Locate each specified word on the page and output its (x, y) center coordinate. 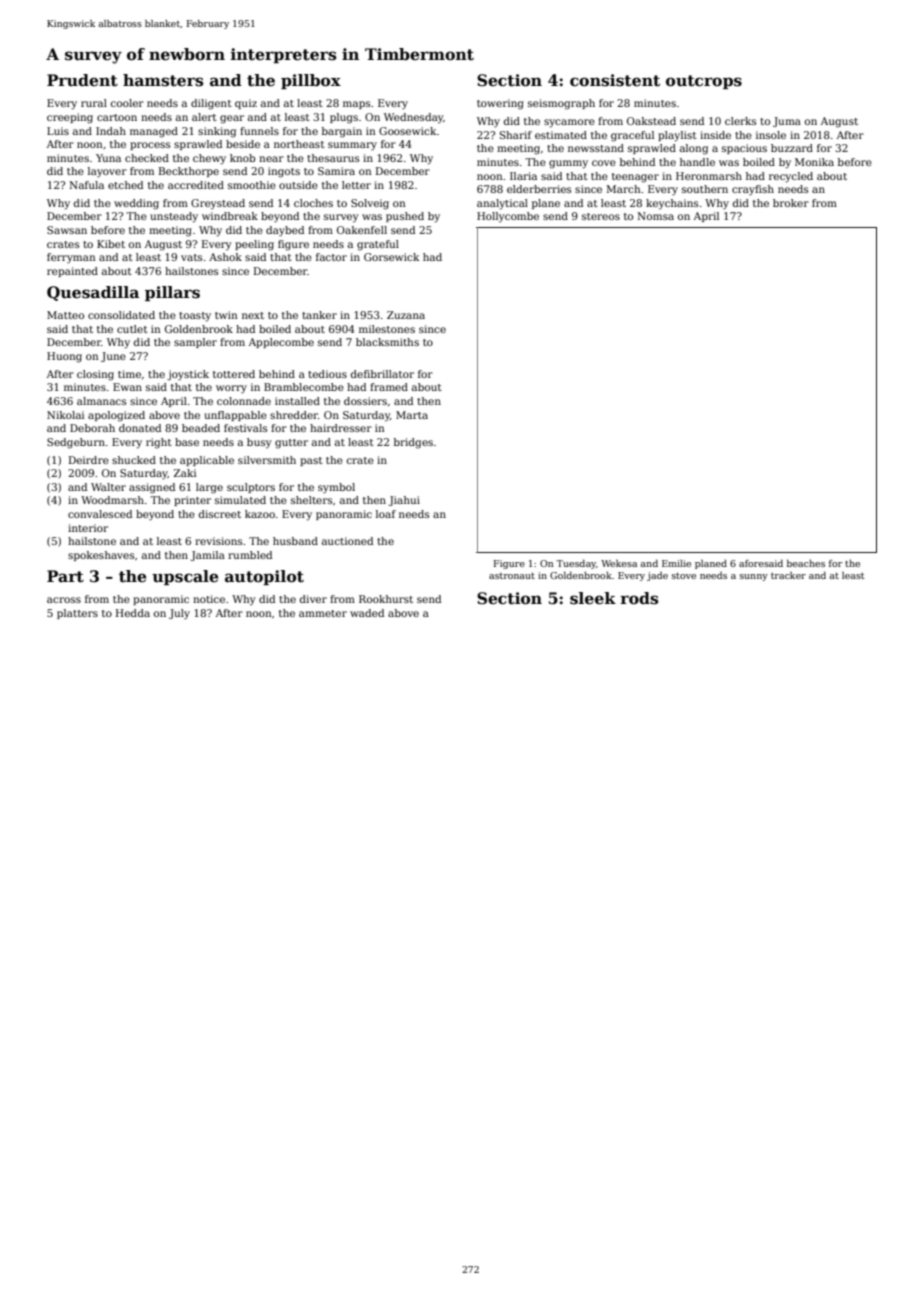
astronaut (512, 575)
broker (791, 203)
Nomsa (655, 216)
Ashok (225, 257)
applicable (207, 461)
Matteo (65, 315)
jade (657, 576)
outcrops (704, 82)
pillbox (311, 81)
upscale (185, 577)
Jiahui (404, 501)
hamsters (163, 80)
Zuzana (406, 315)
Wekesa (619, 563)
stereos (601, 216)
